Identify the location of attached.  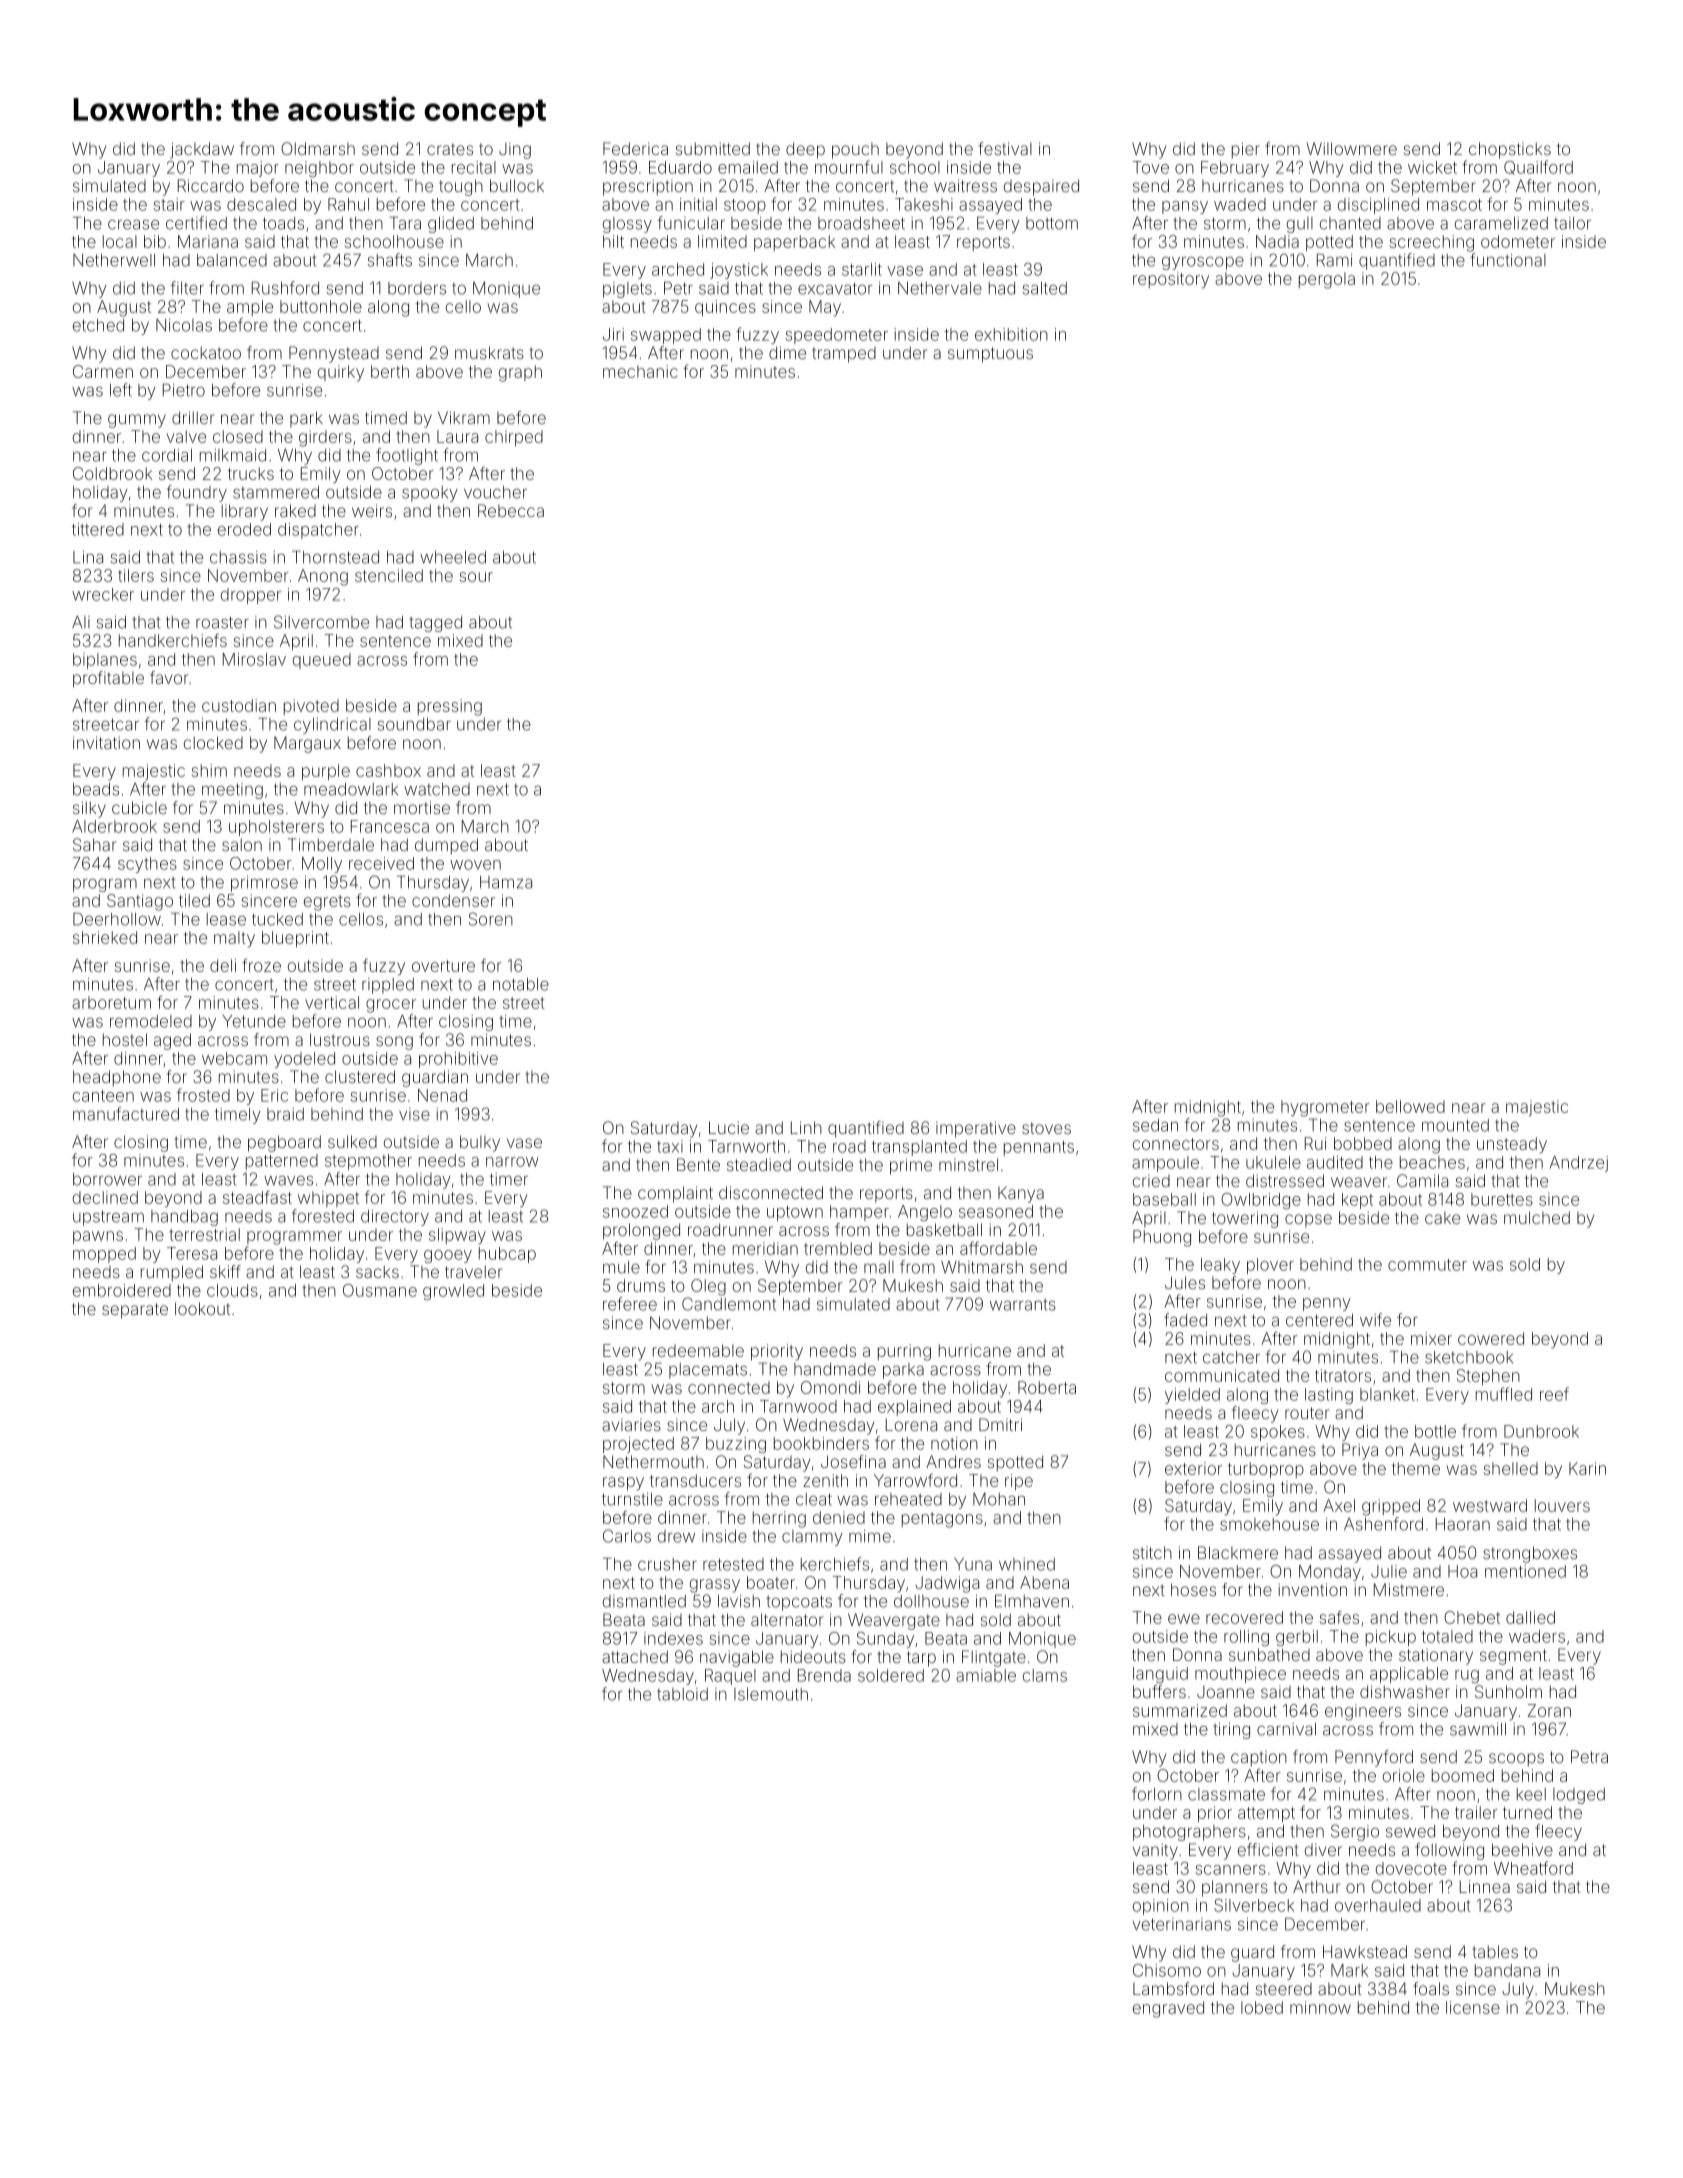
(635, 1656).
